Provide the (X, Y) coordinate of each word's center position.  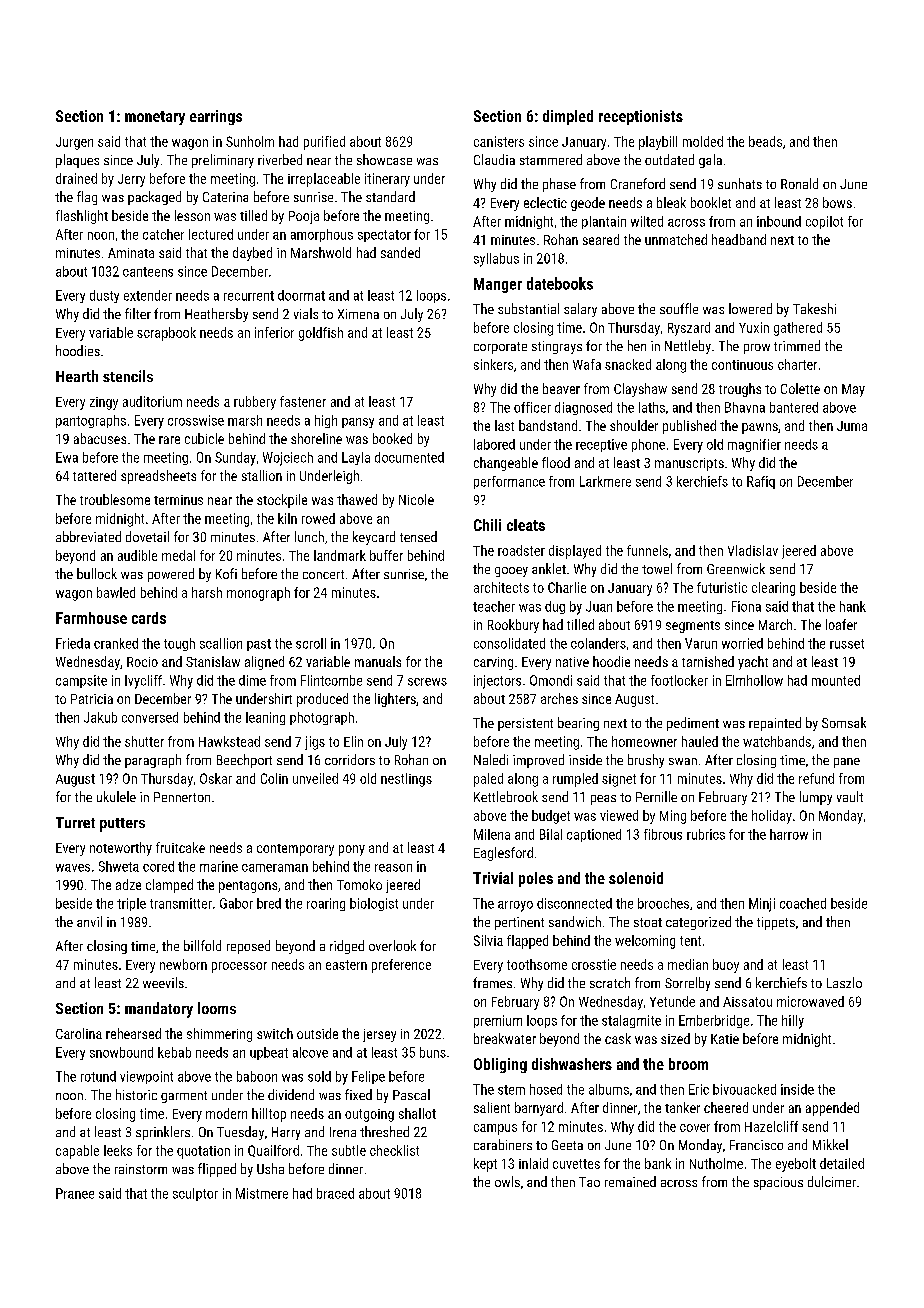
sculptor (195, 1194)
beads (765, 141)
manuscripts (689, 464)
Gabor (236, 903)
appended (832, 1109)
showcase (384, 159)
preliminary (223, 161)
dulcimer (832, 1181)
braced (335, 1193)
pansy (358, 423)
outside (317, 1033)
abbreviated (88, 536)
